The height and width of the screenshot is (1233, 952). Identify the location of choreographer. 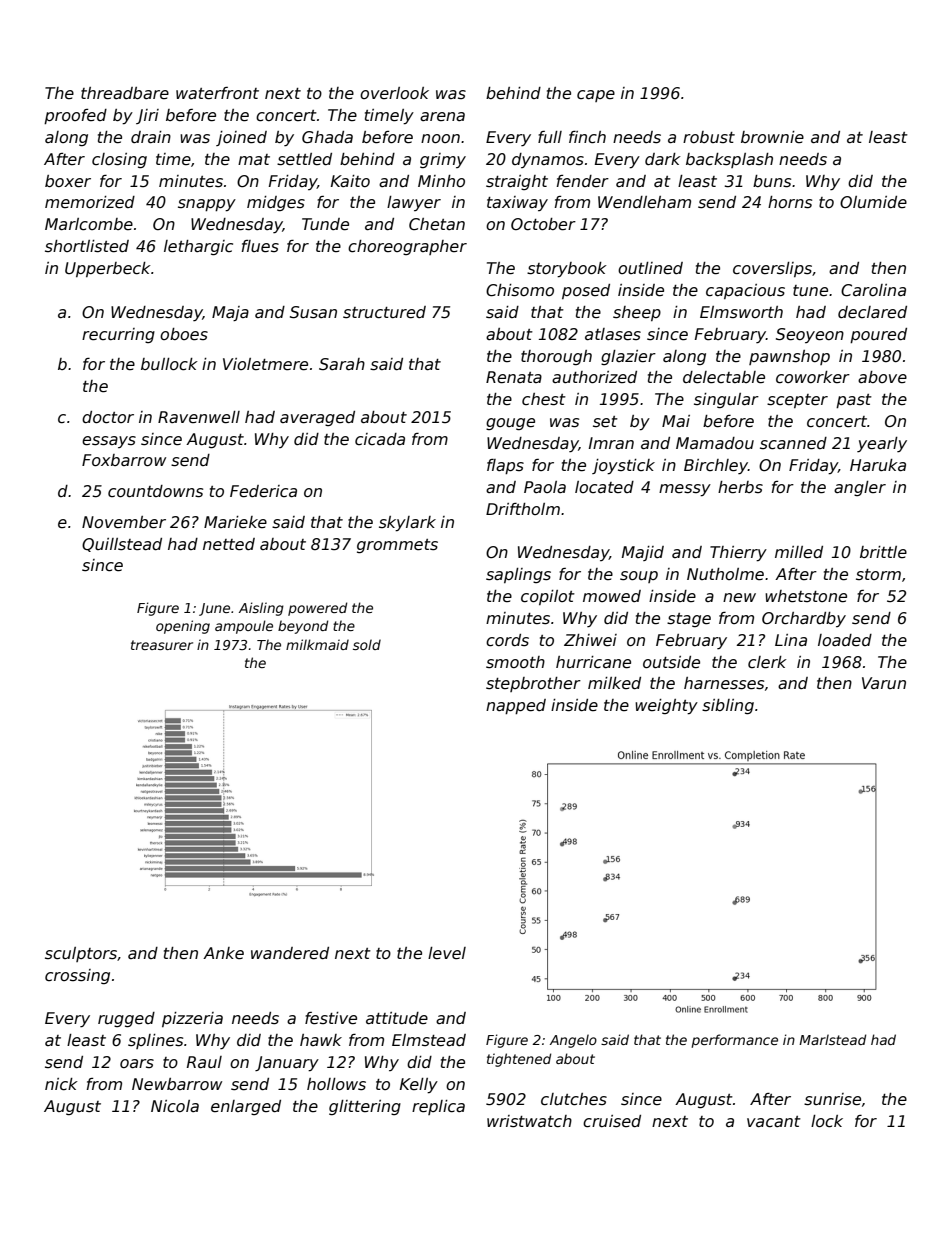
(407, 247).
